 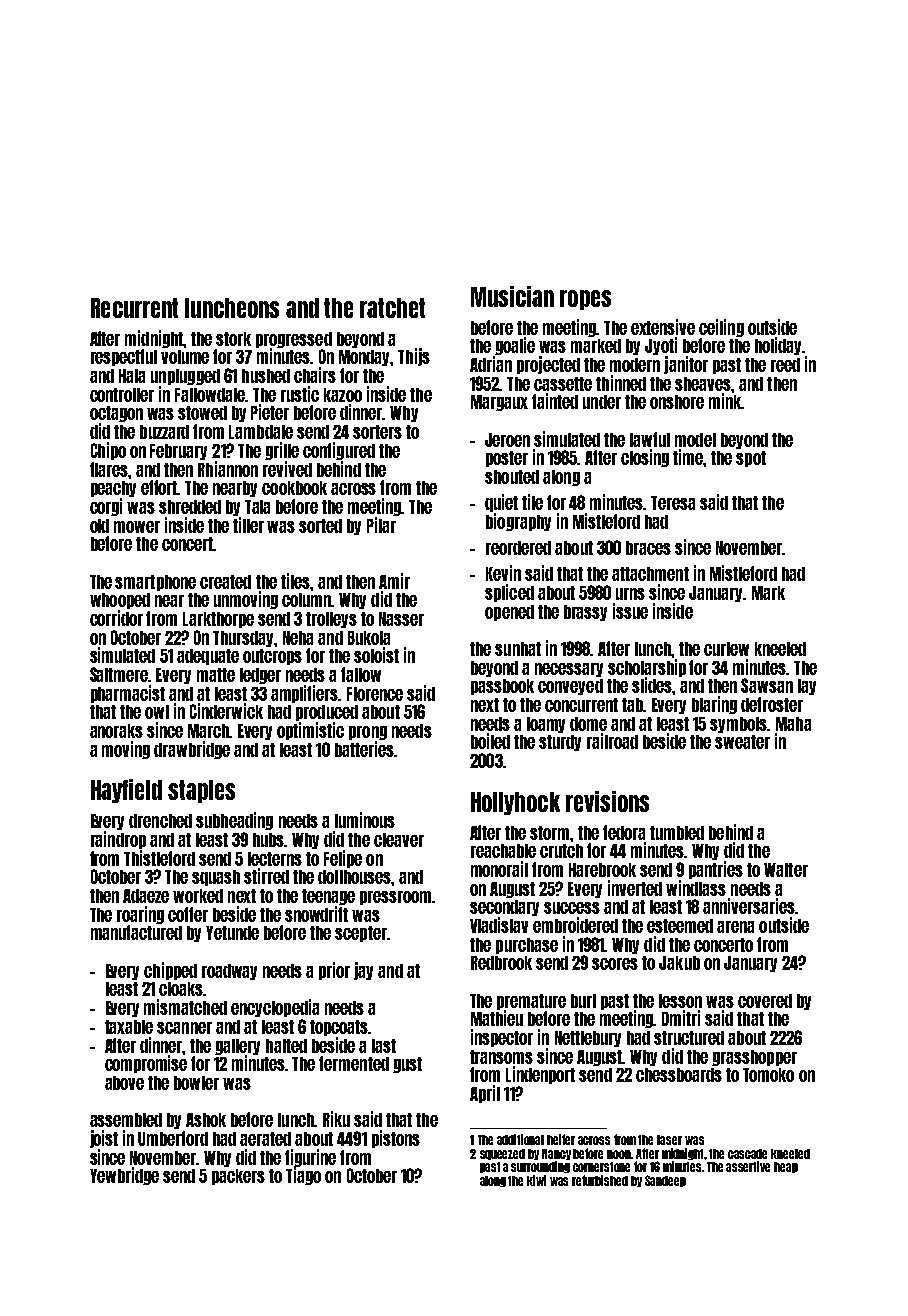 I want to click on pantries, so click(x=716, y=870).
